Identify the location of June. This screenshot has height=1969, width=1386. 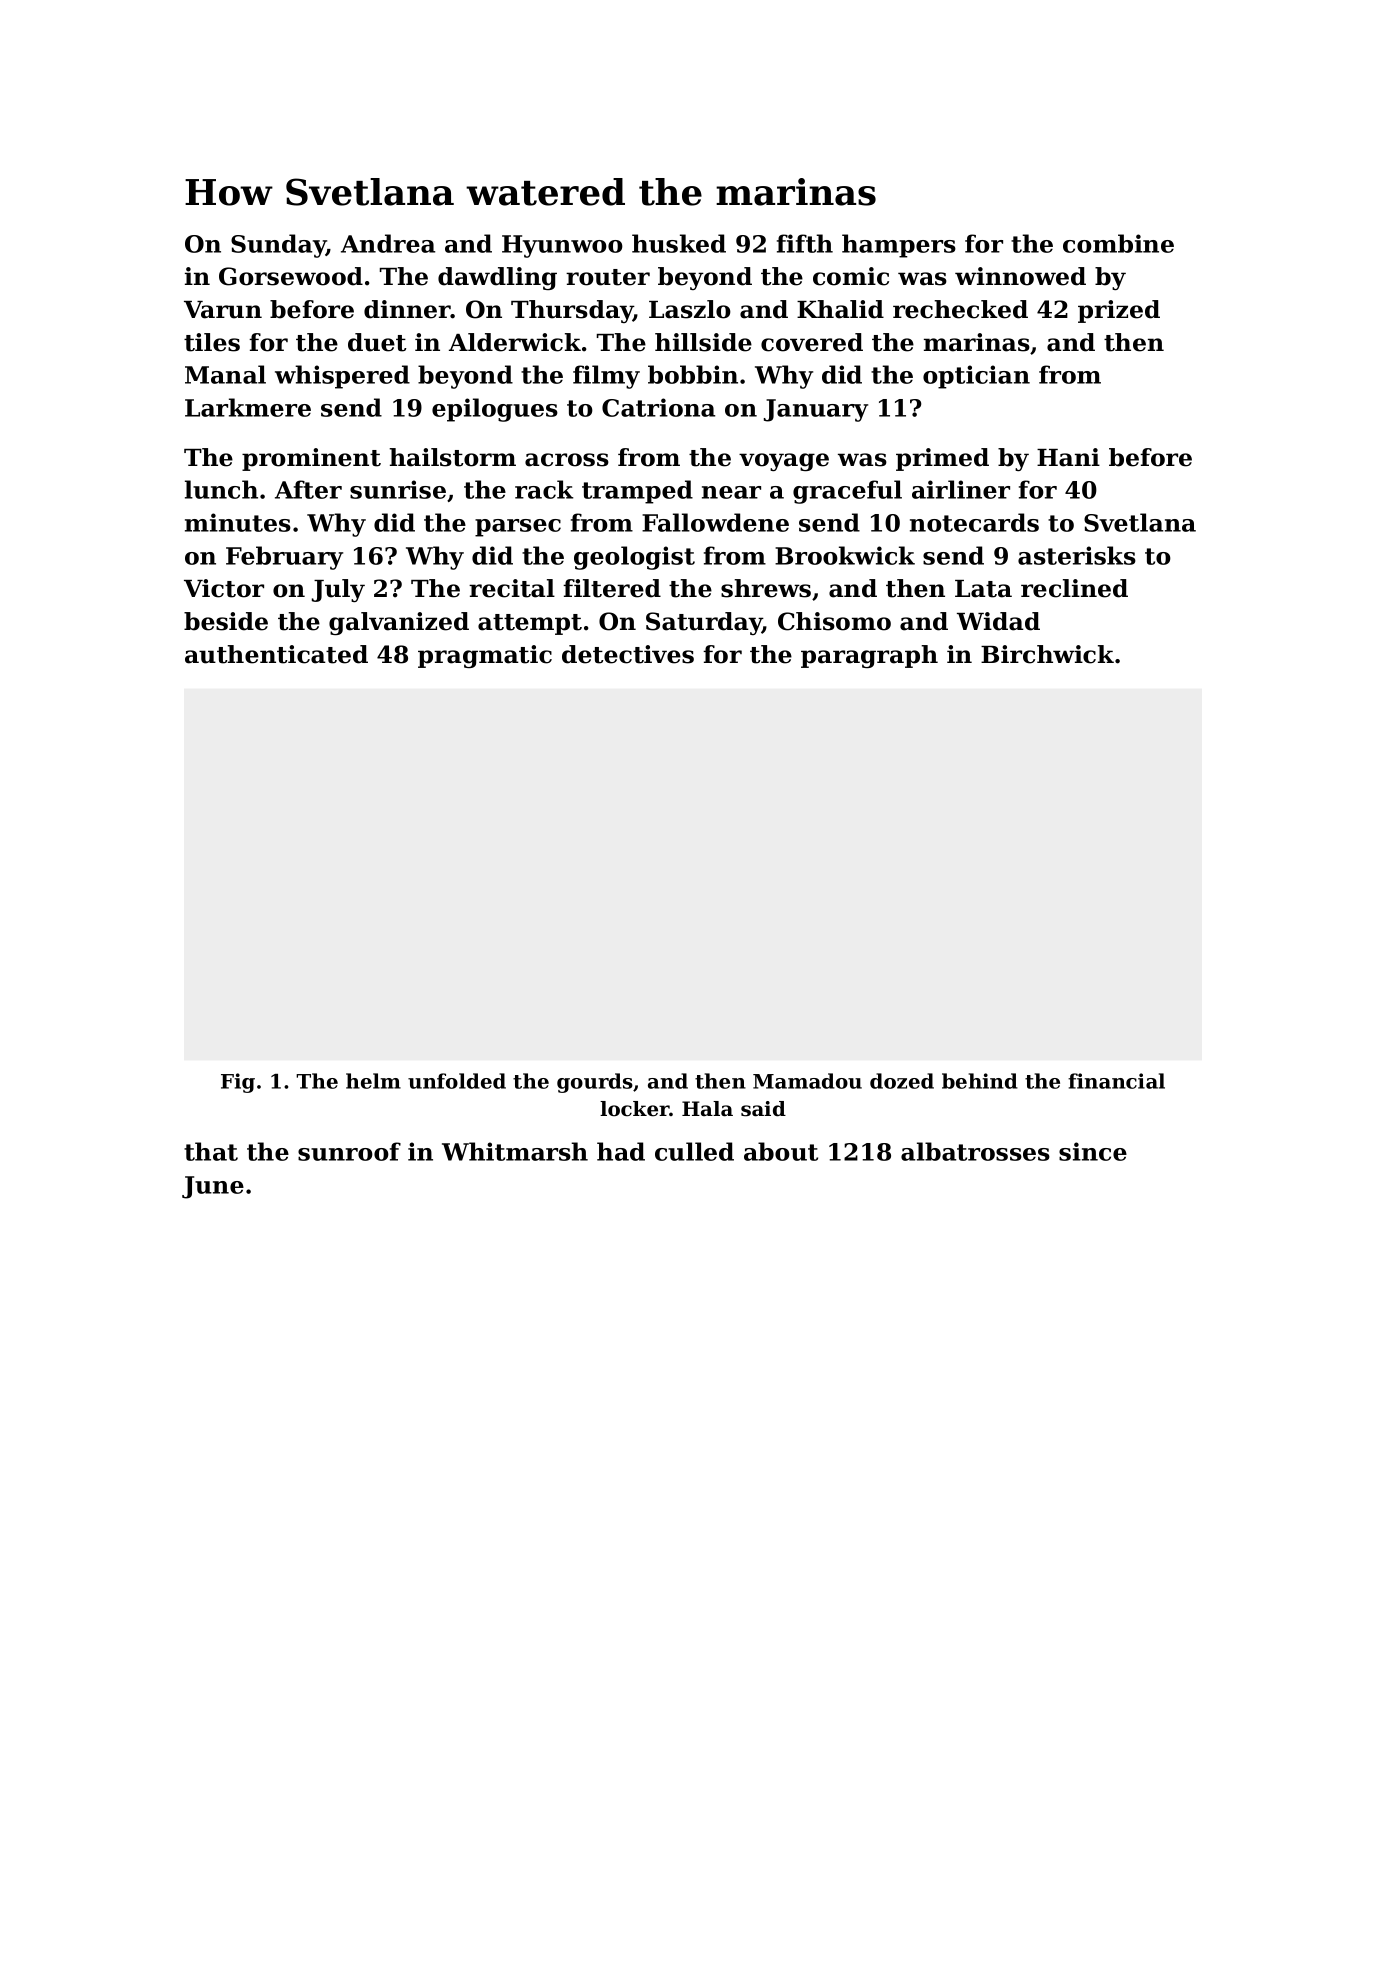
(213, 1187).
